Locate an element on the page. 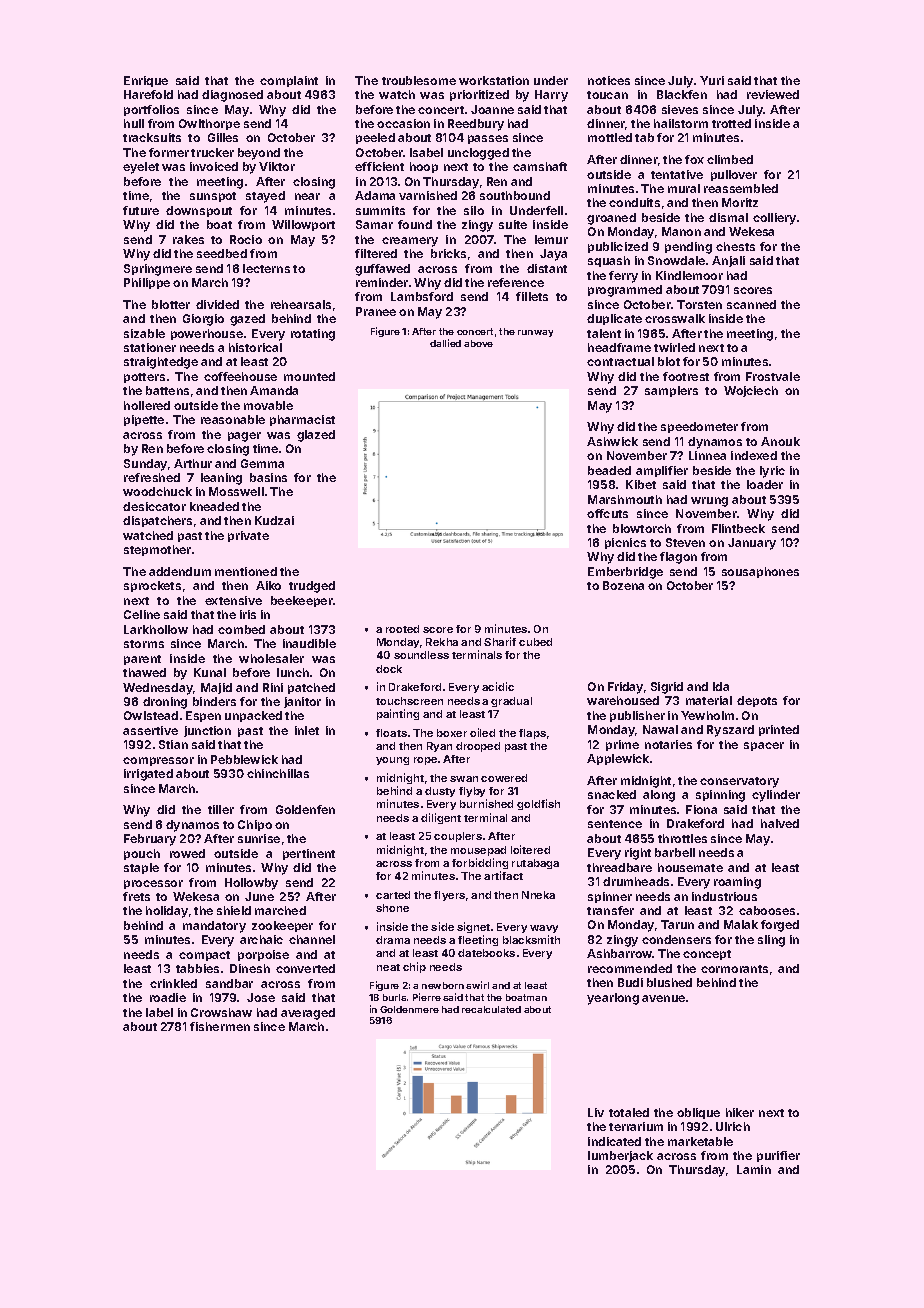  lumberjack is located at coordinates (620, 1156).
